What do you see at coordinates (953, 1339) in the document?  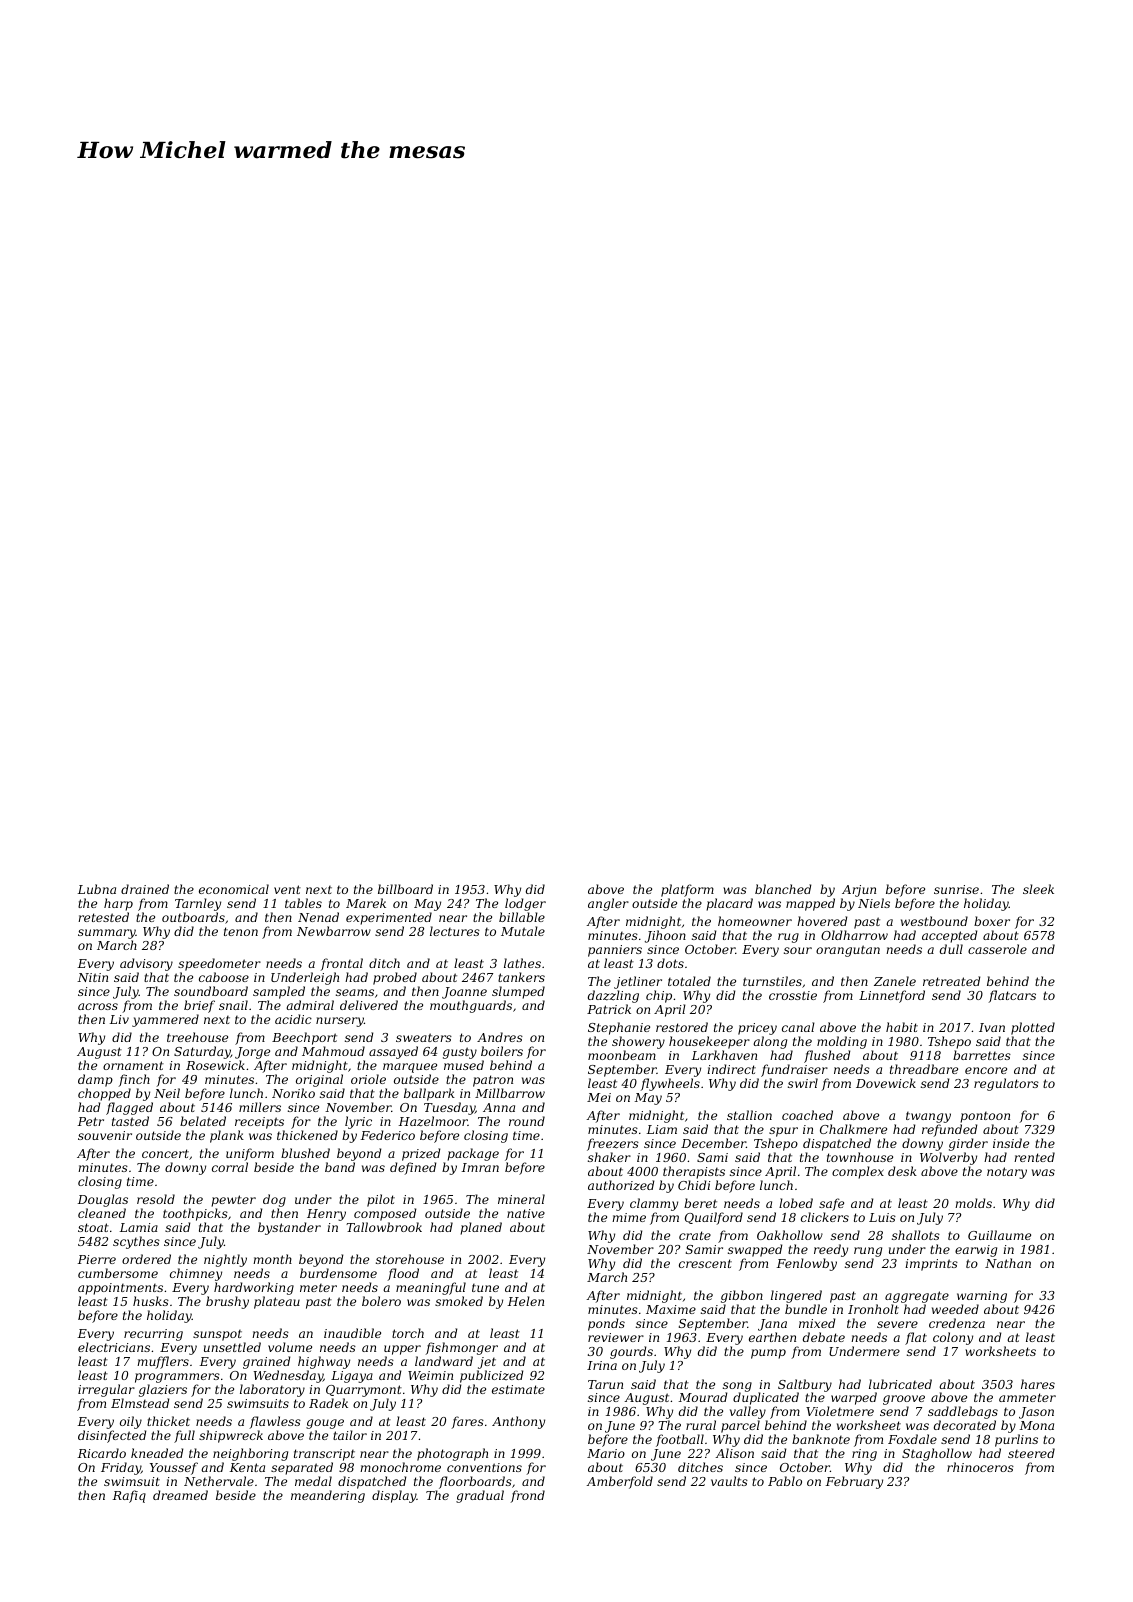 I see `colony` at bounding box center [953, 1339].
